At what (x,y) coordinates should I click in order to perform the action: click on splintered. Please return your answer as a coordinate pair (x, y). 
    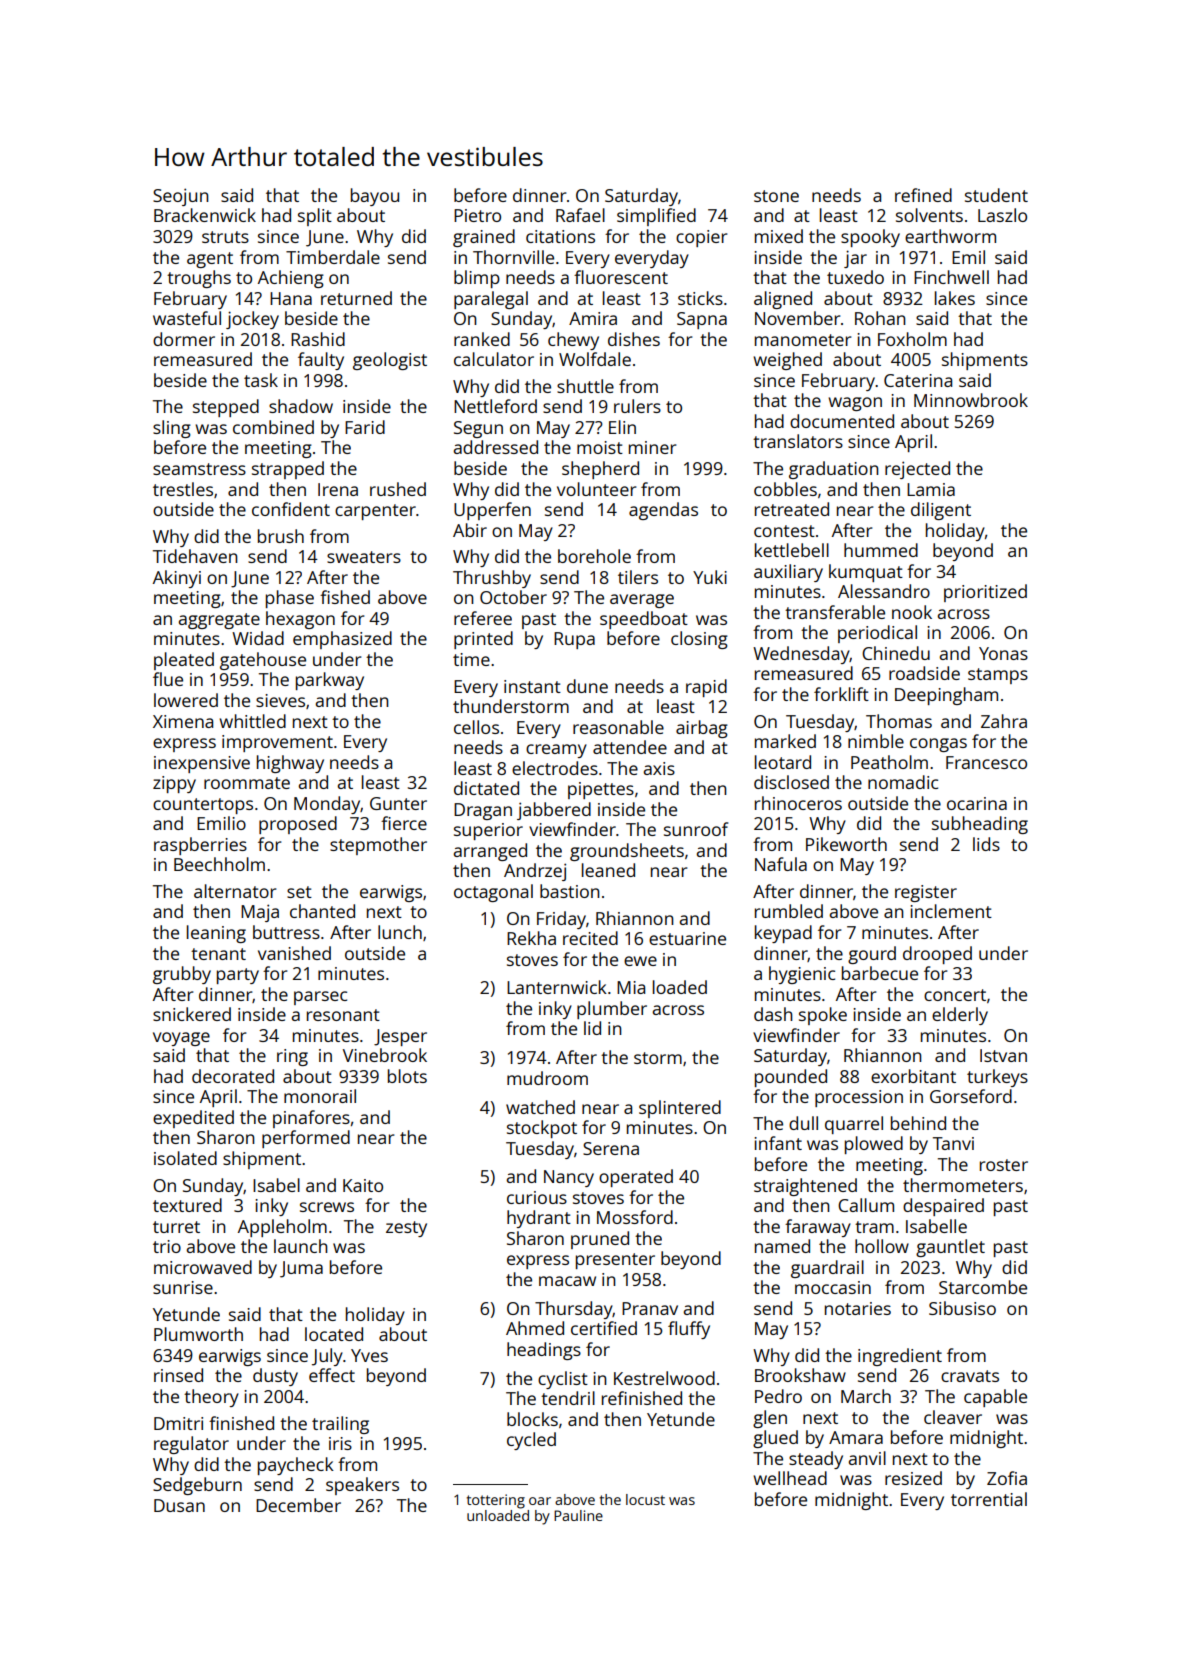
    Looking at the image, I should click on (680, 1109).
